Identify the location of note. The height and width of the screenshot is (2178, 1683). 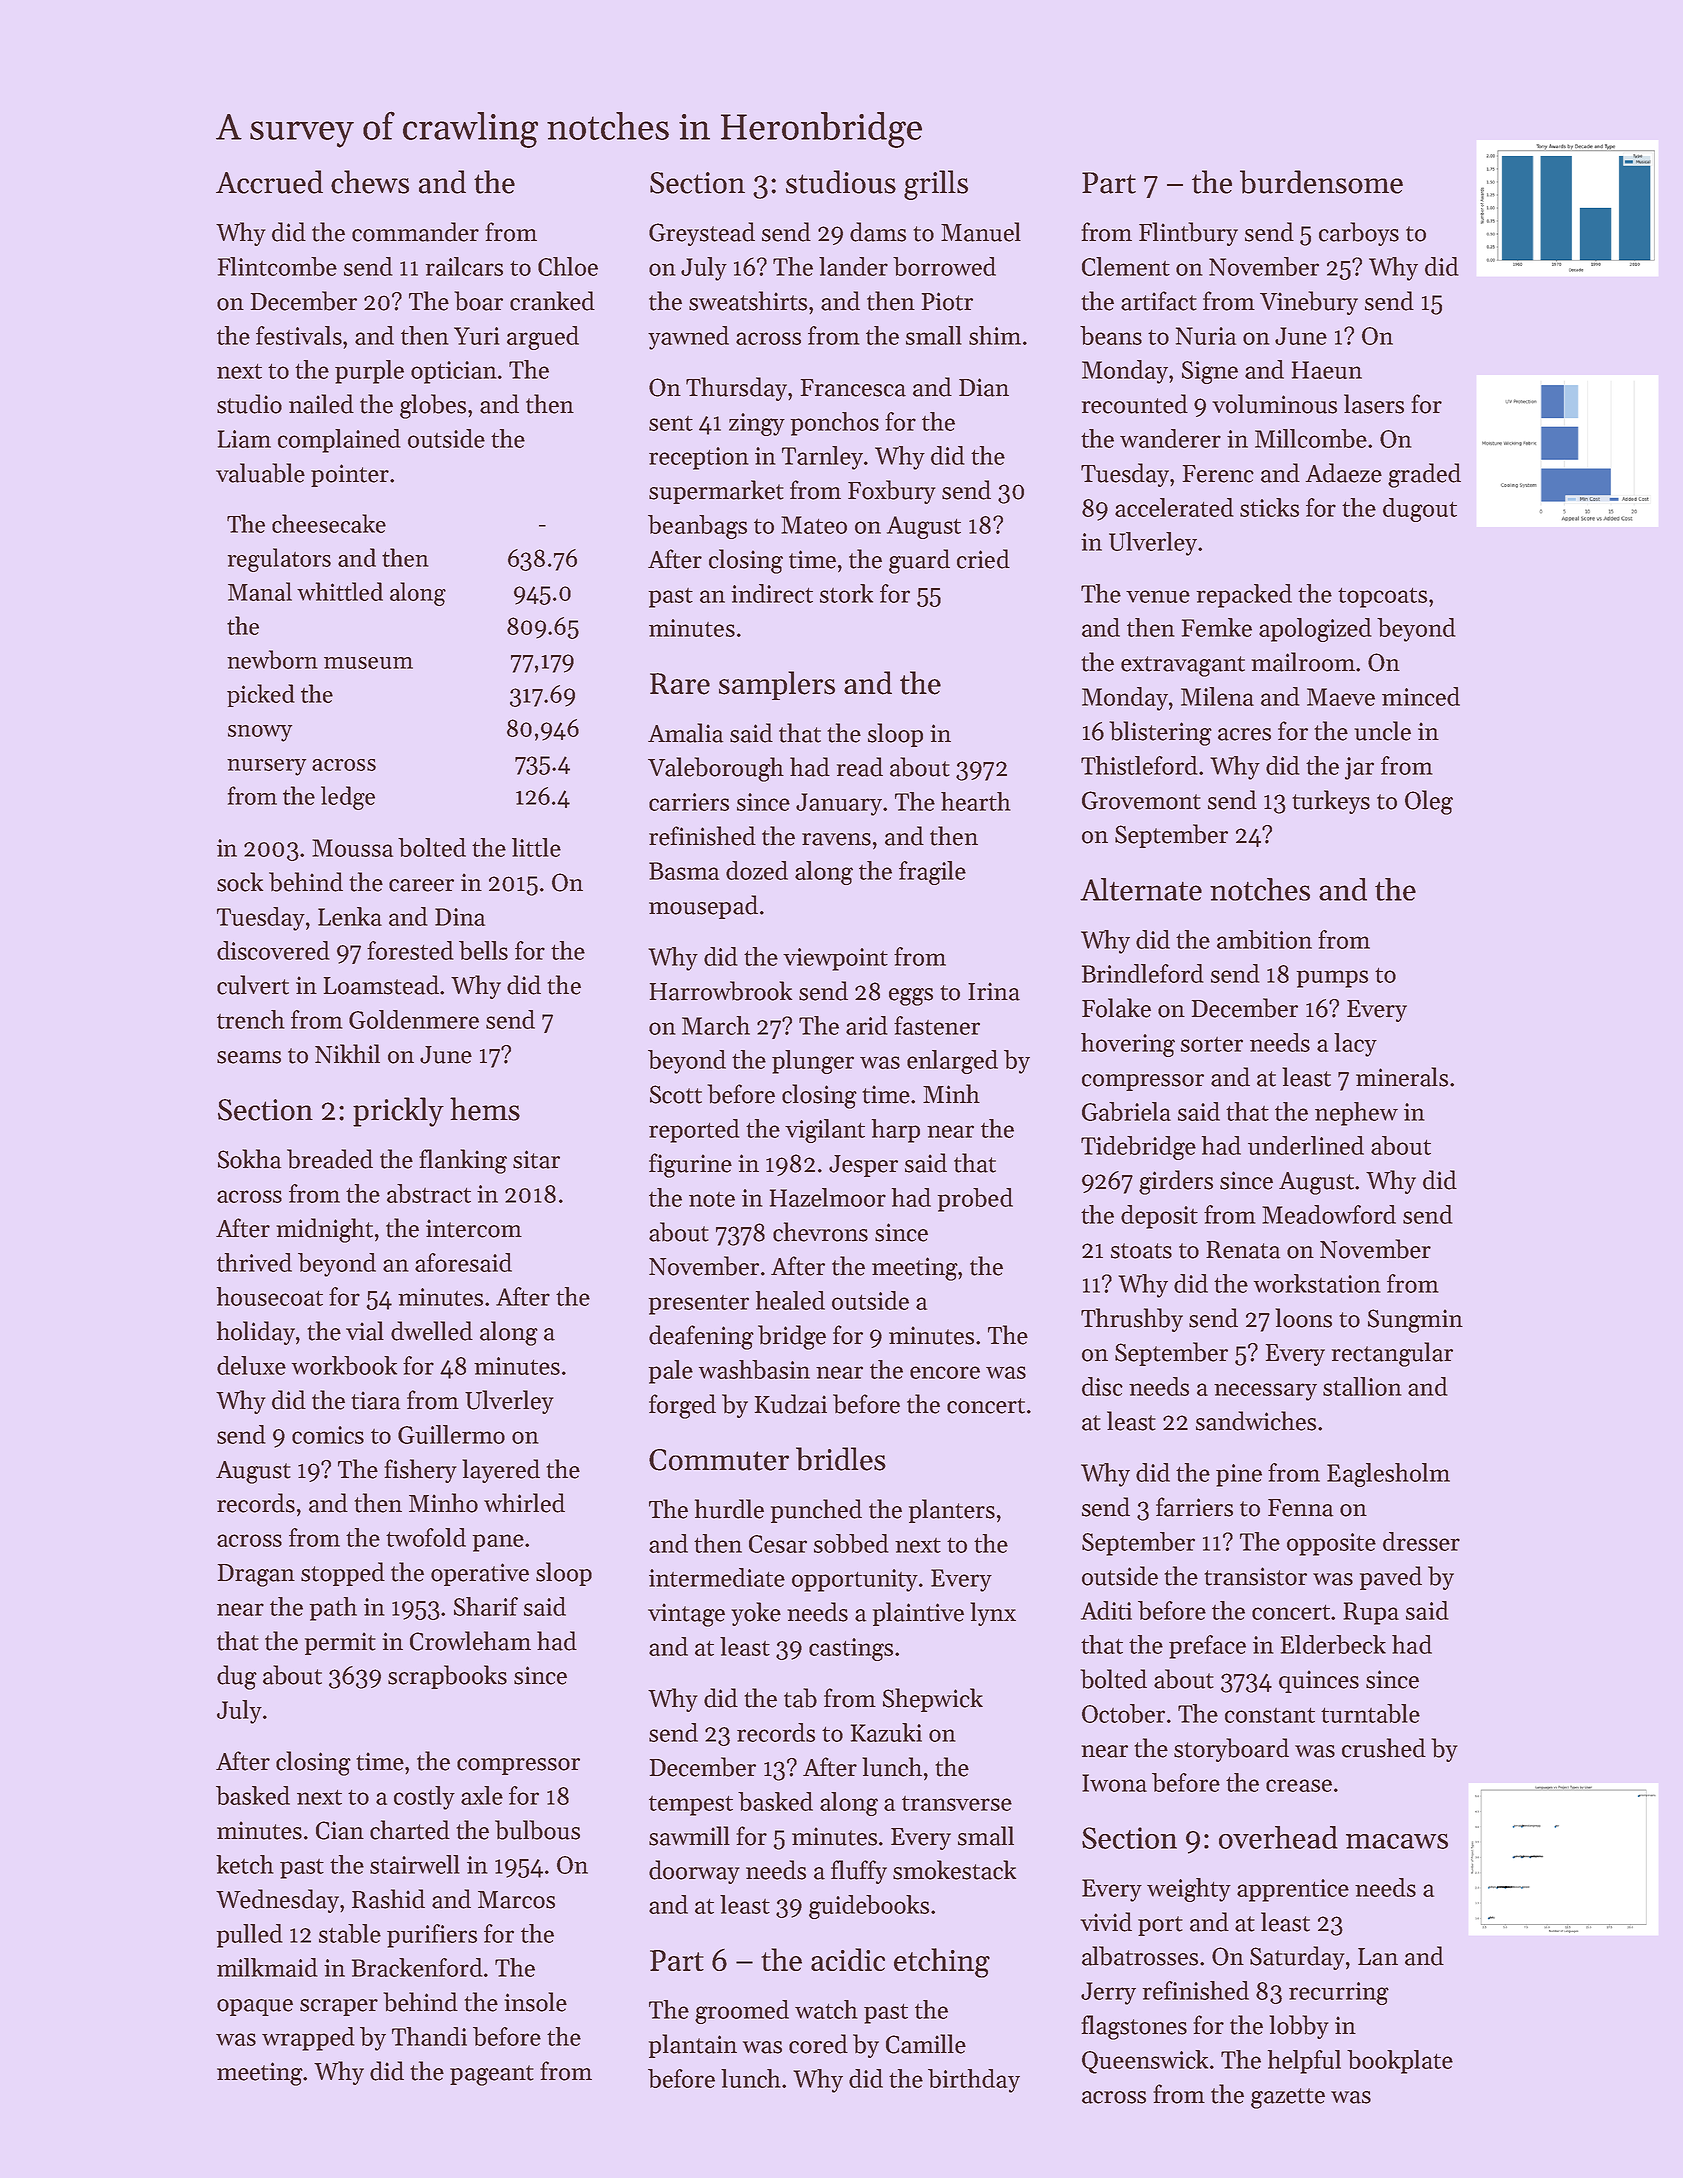
(712, 1199).
